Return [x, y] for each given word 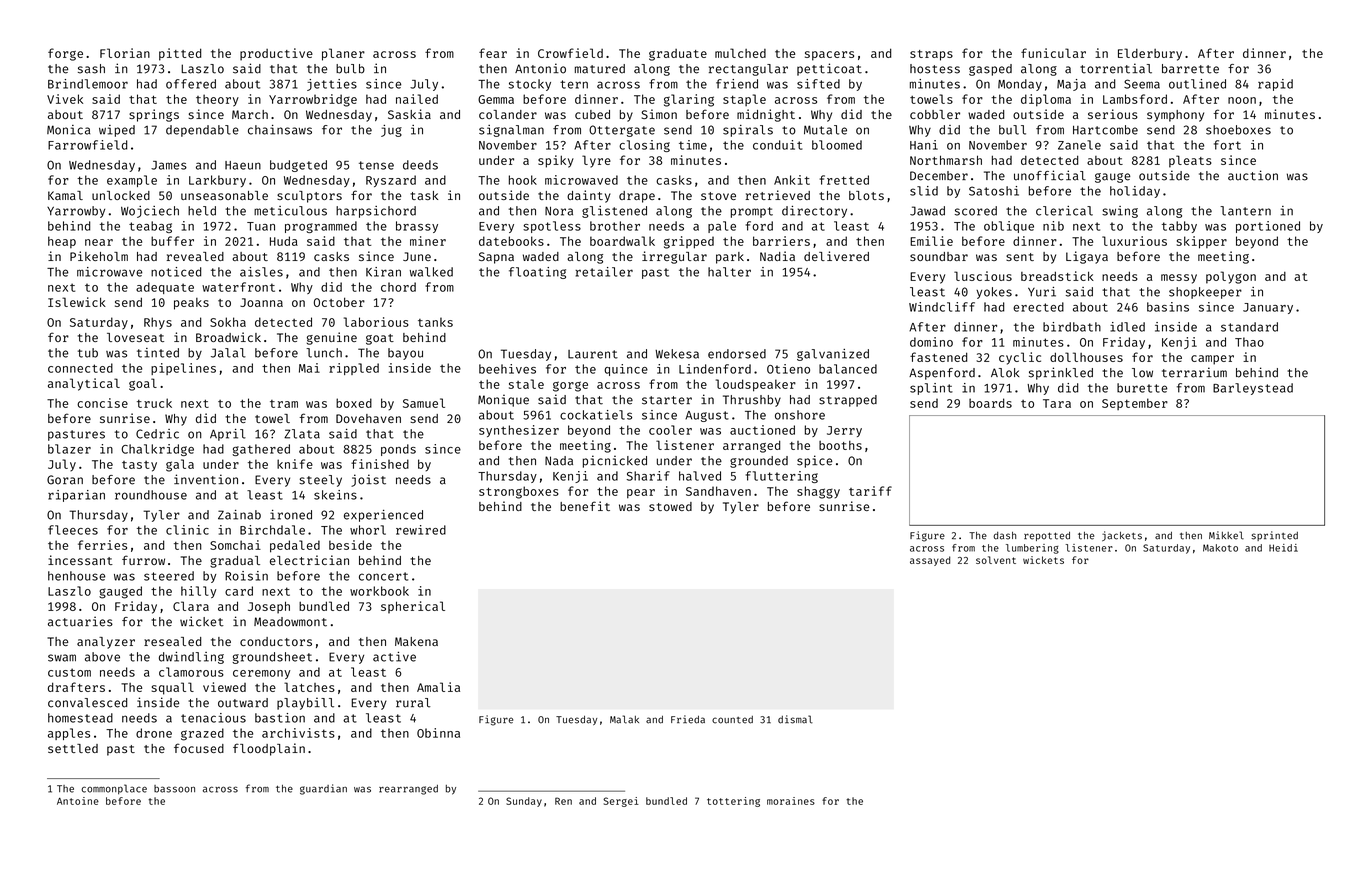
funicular [1053, 53]
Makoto [1220, 548]
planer [343, 54]
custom [69, 672]
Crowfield [570, 53]
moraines [791, 801]
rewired [421, 530]
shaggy [818, 492]
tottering [733, 802]
